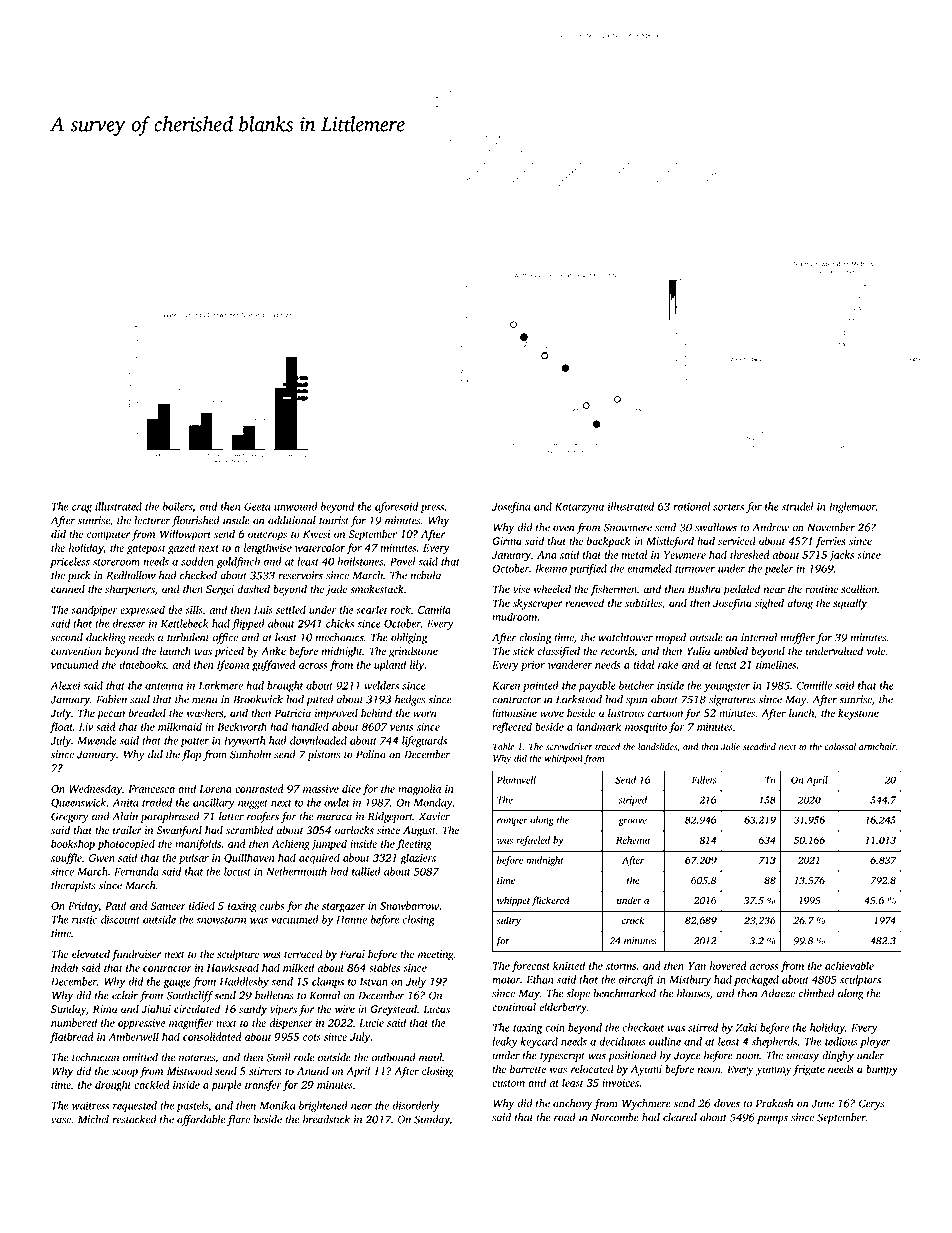  What do you see at coordinates (86, 727) in the page?
I see `Liv` at bounding box center [86, 727].
